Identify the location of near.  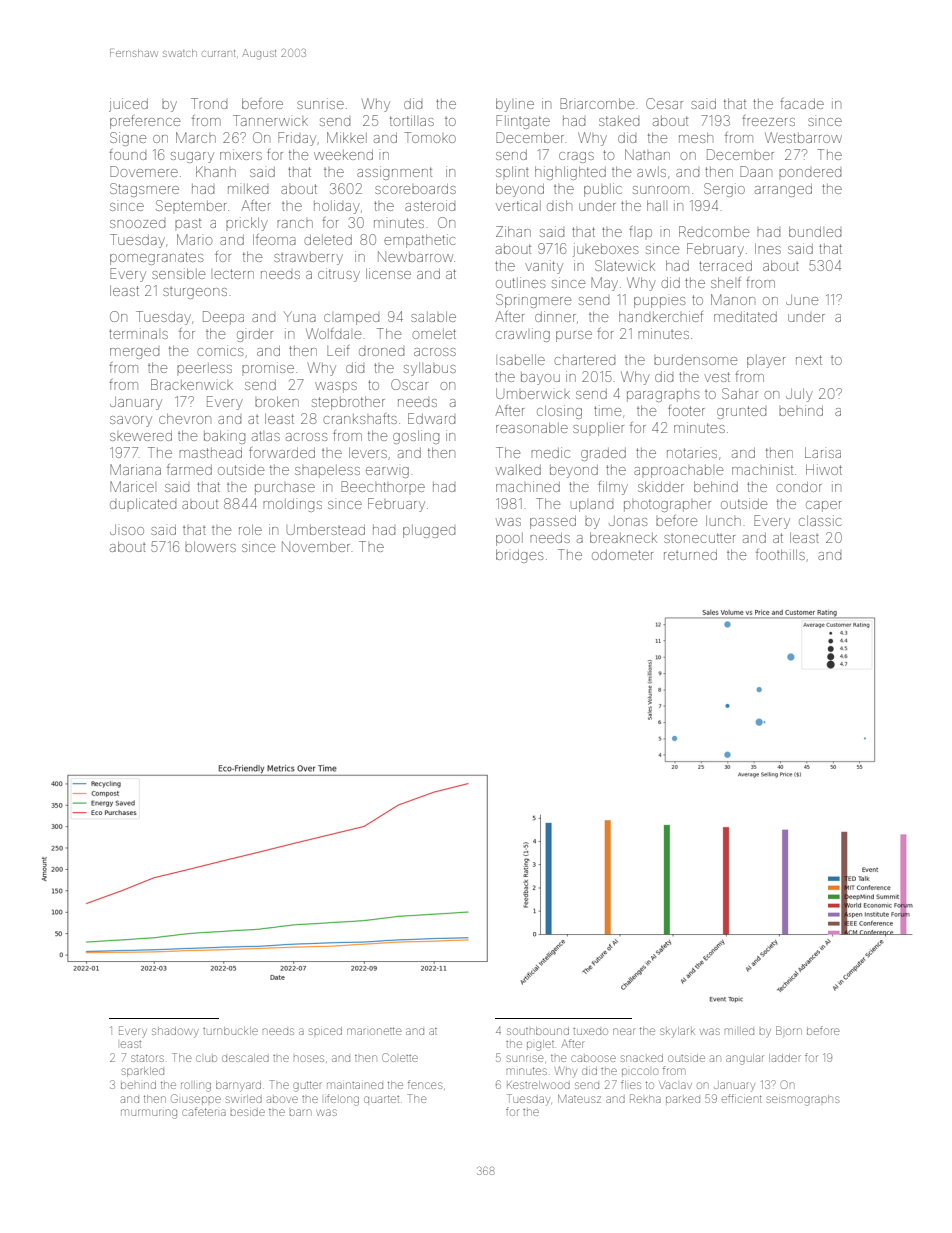
(623, 1031).
